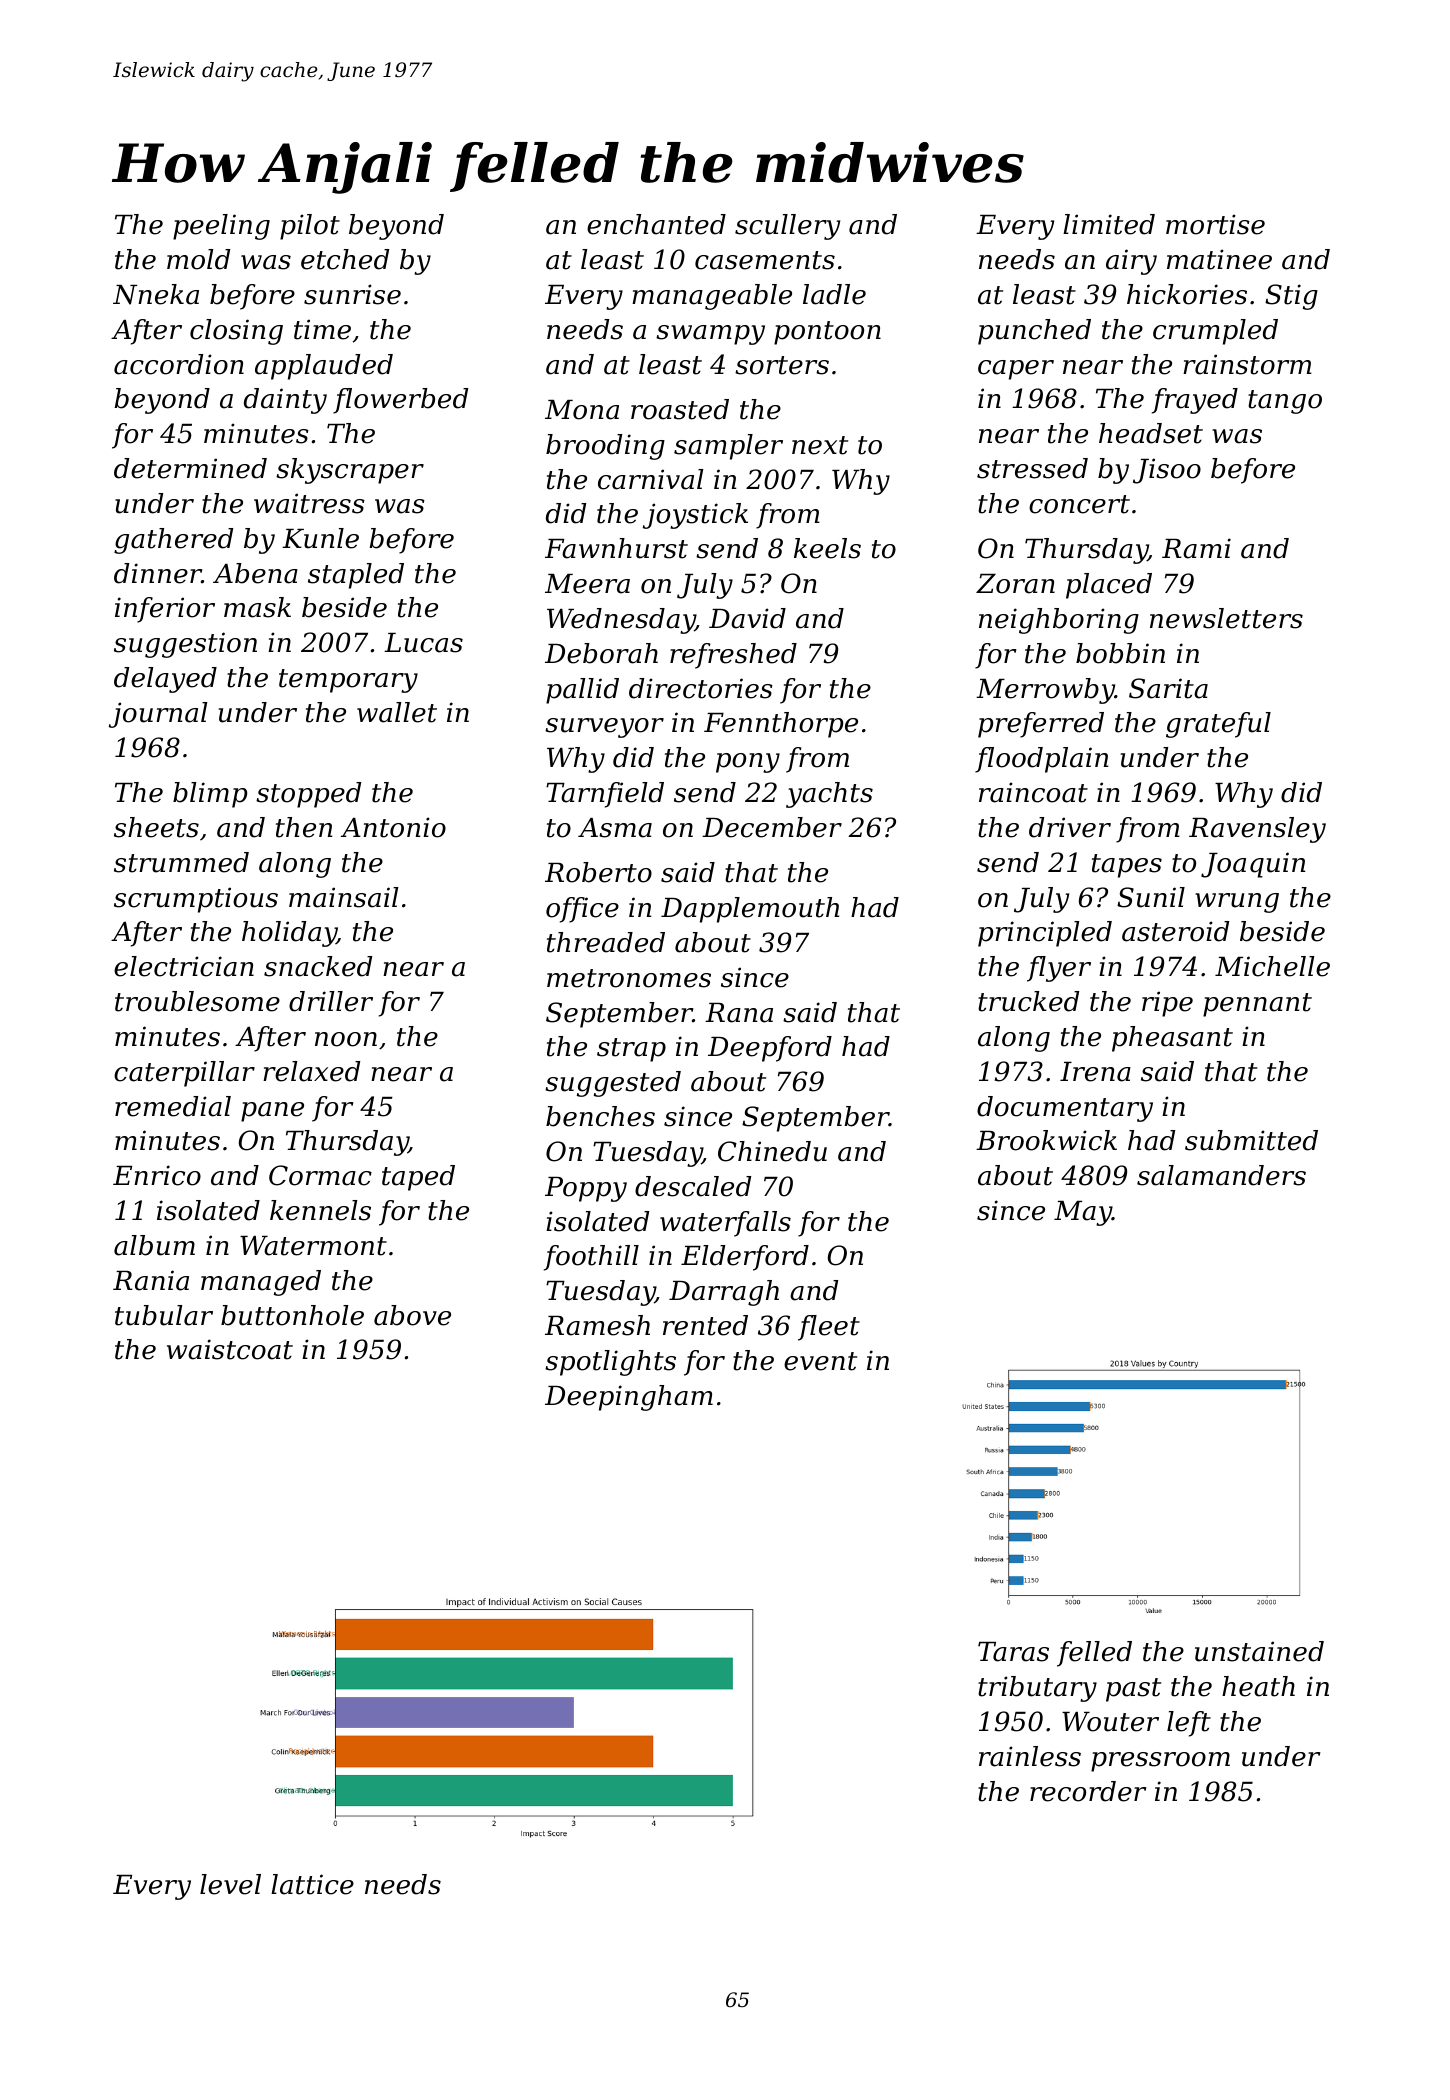 Image resolution: width=1450 pixels, height=2100 pixels. Describe the element at coordinates (1160, 1762) in the screenshot. I see `pressroom` at that location.
